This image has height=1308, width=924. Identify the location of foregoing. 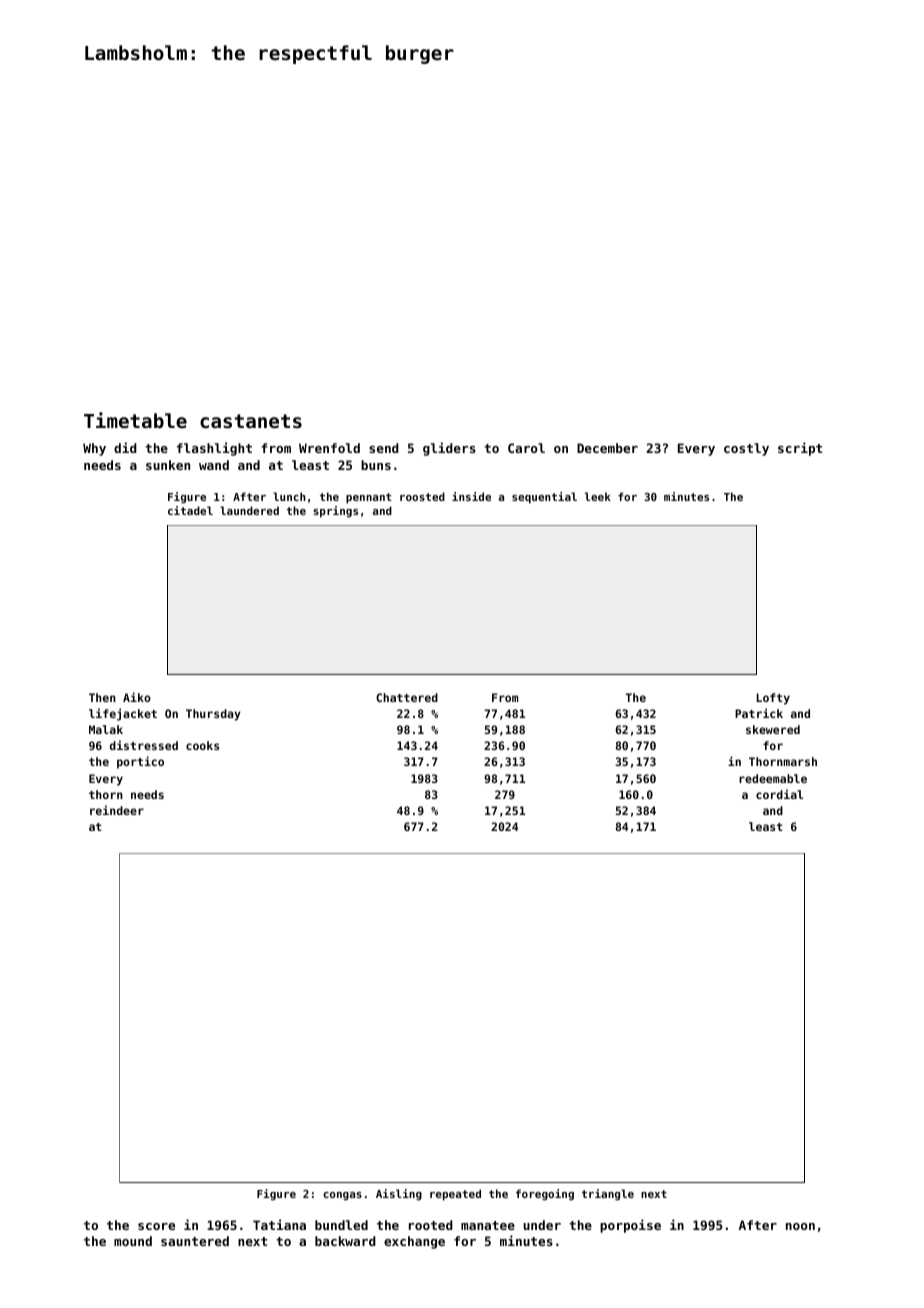
(545, 1195).
